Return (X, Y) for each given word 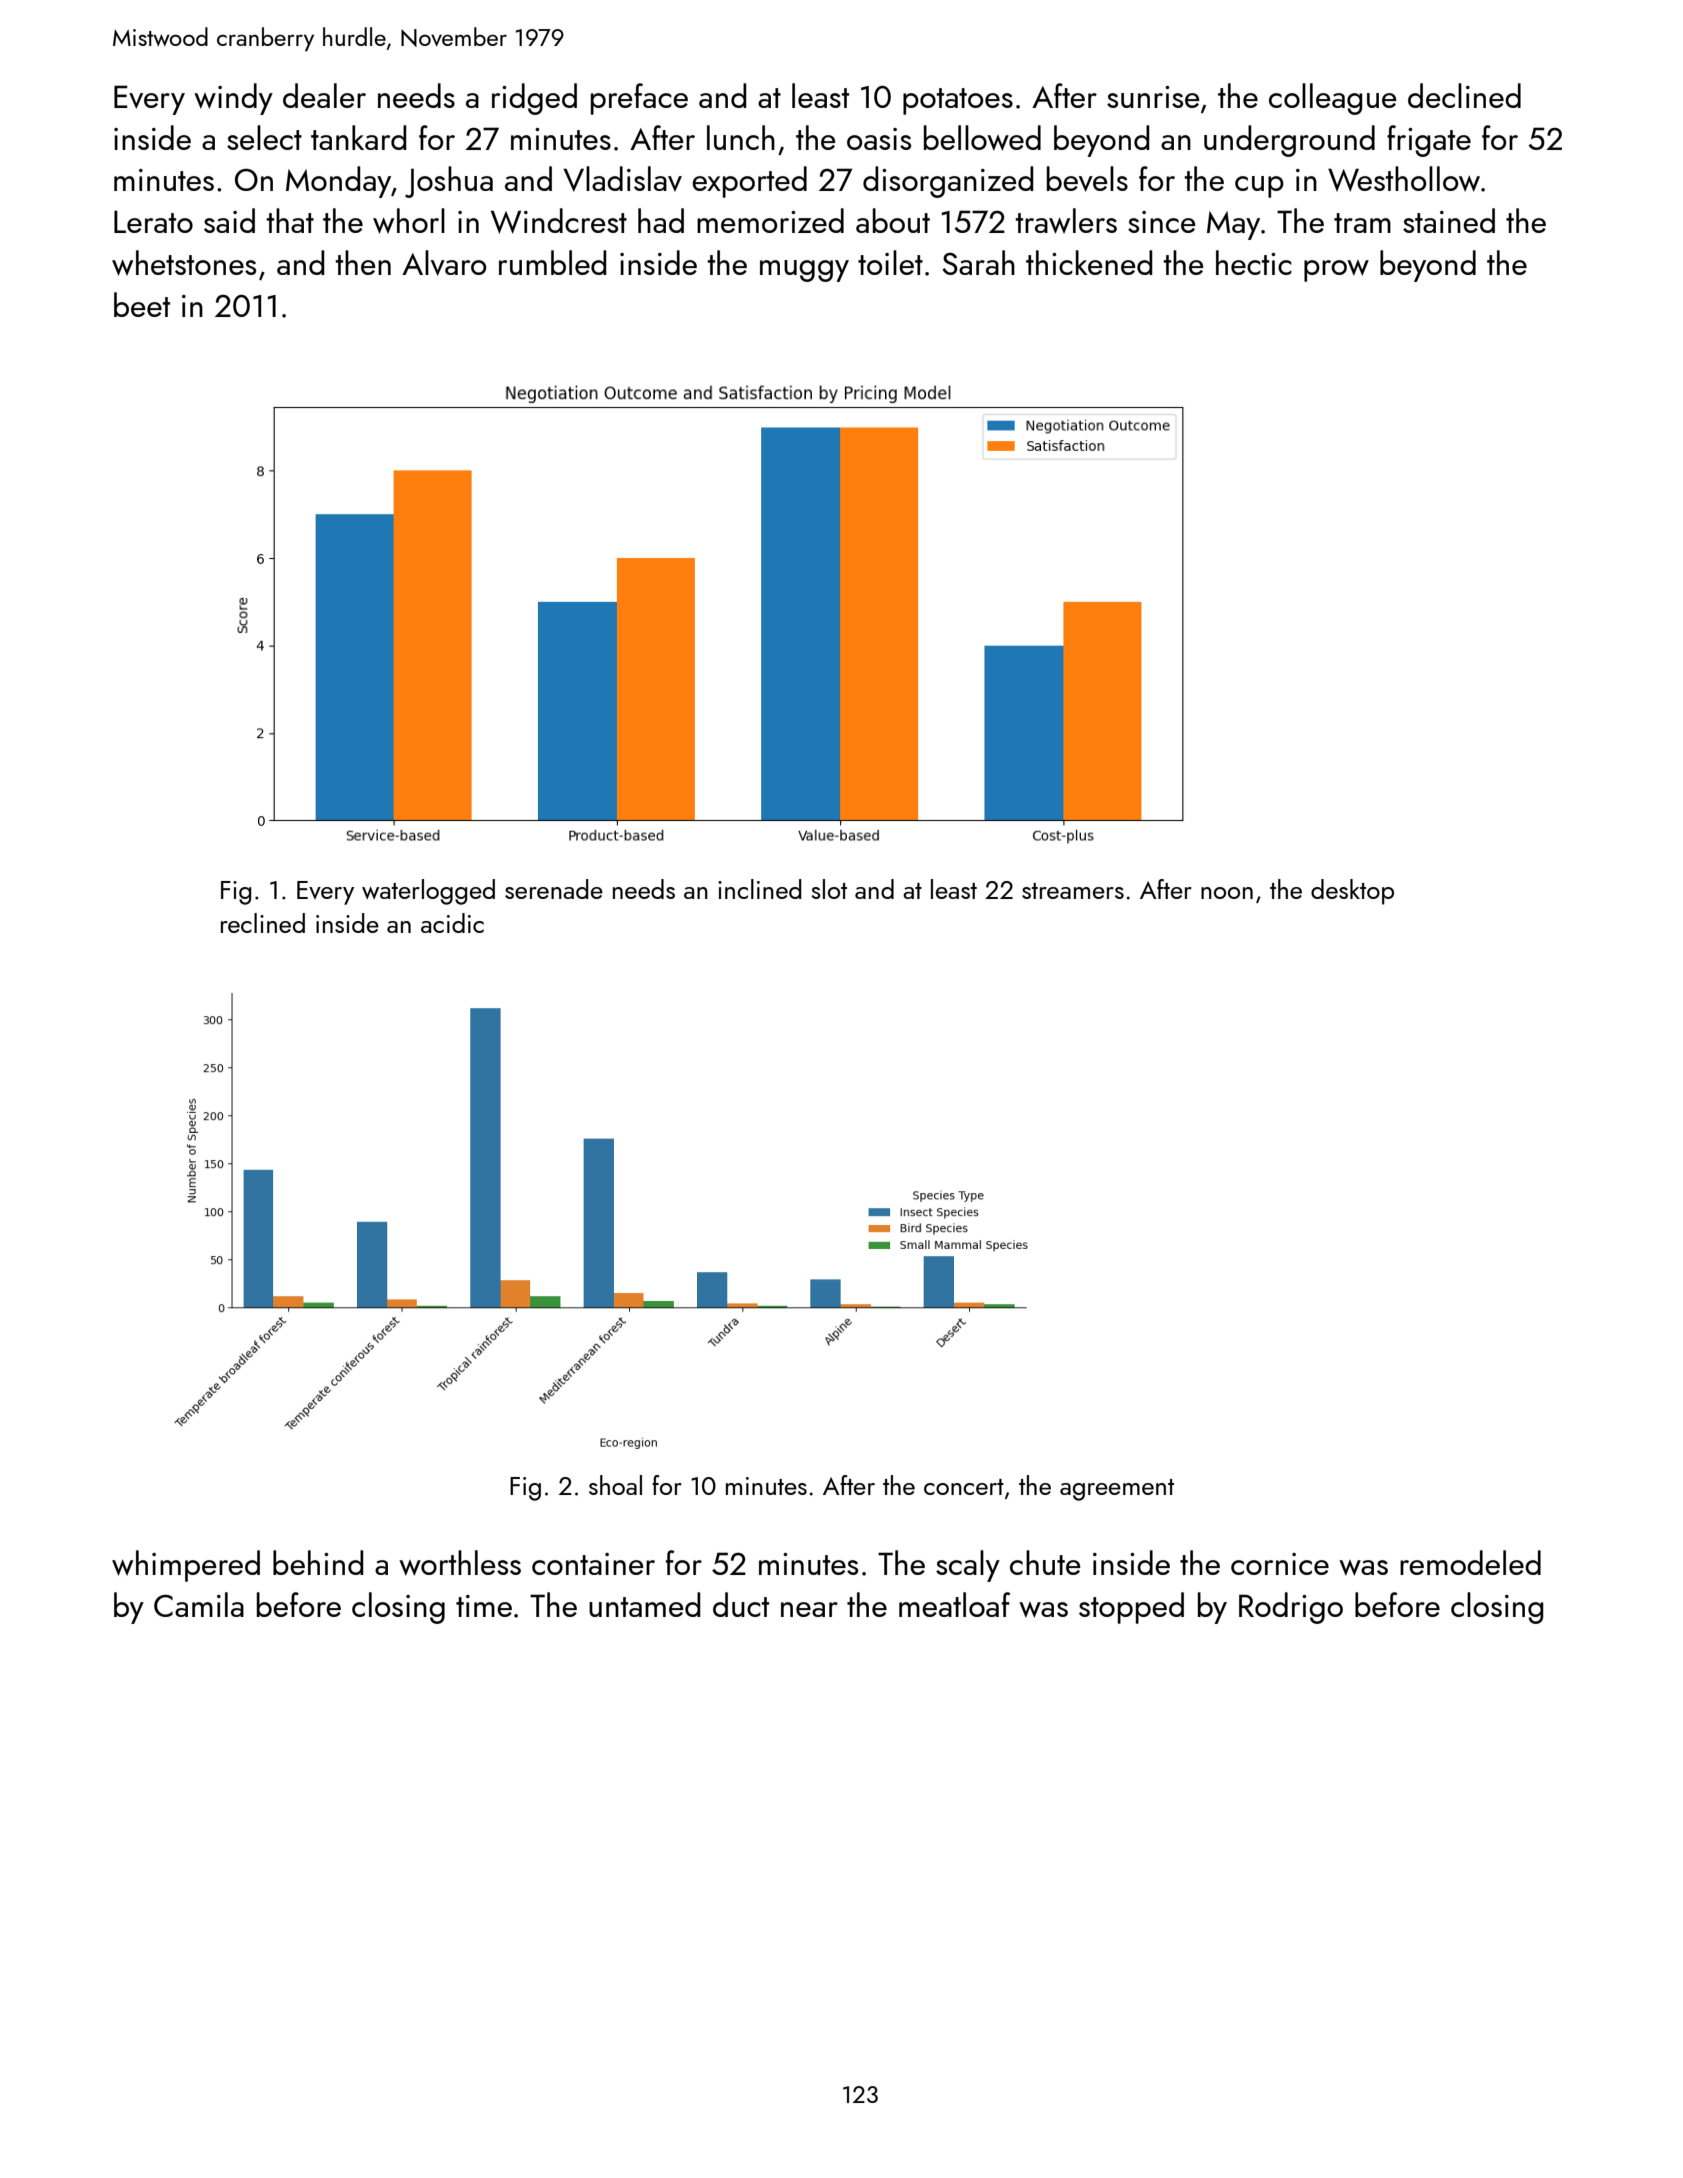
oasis (879, 139)
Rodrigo (1291, 1608)
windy (233, 99)
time (484, 1606)
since (1162, 222)
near (809, 1609)
